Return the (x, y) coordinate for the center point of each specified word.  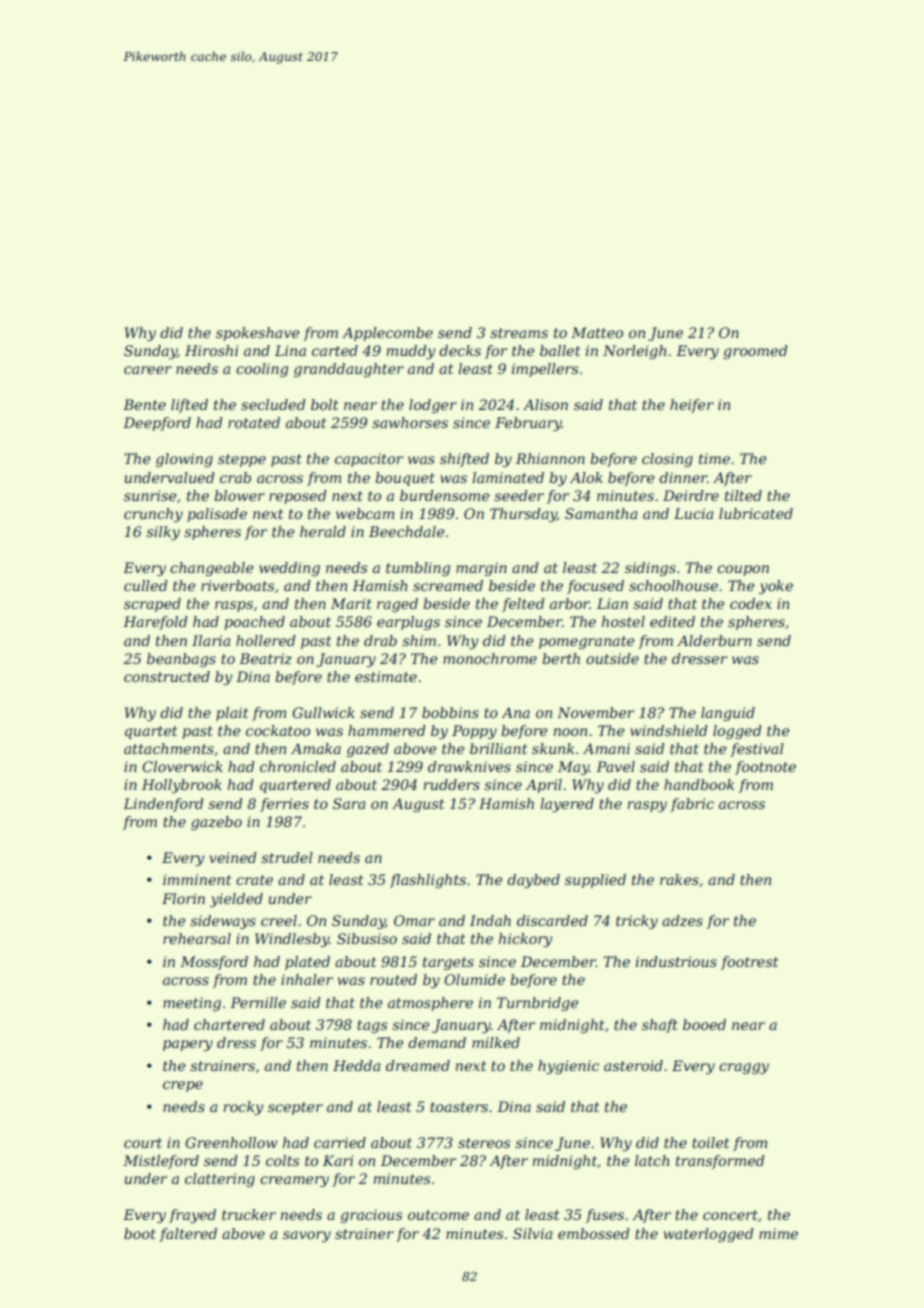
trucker (249, 1214)
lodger (433, 406)
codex (751, 603)
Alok (586, 477)
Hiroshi (211, 350)
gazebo (216, 823)
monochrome (490, 658)
